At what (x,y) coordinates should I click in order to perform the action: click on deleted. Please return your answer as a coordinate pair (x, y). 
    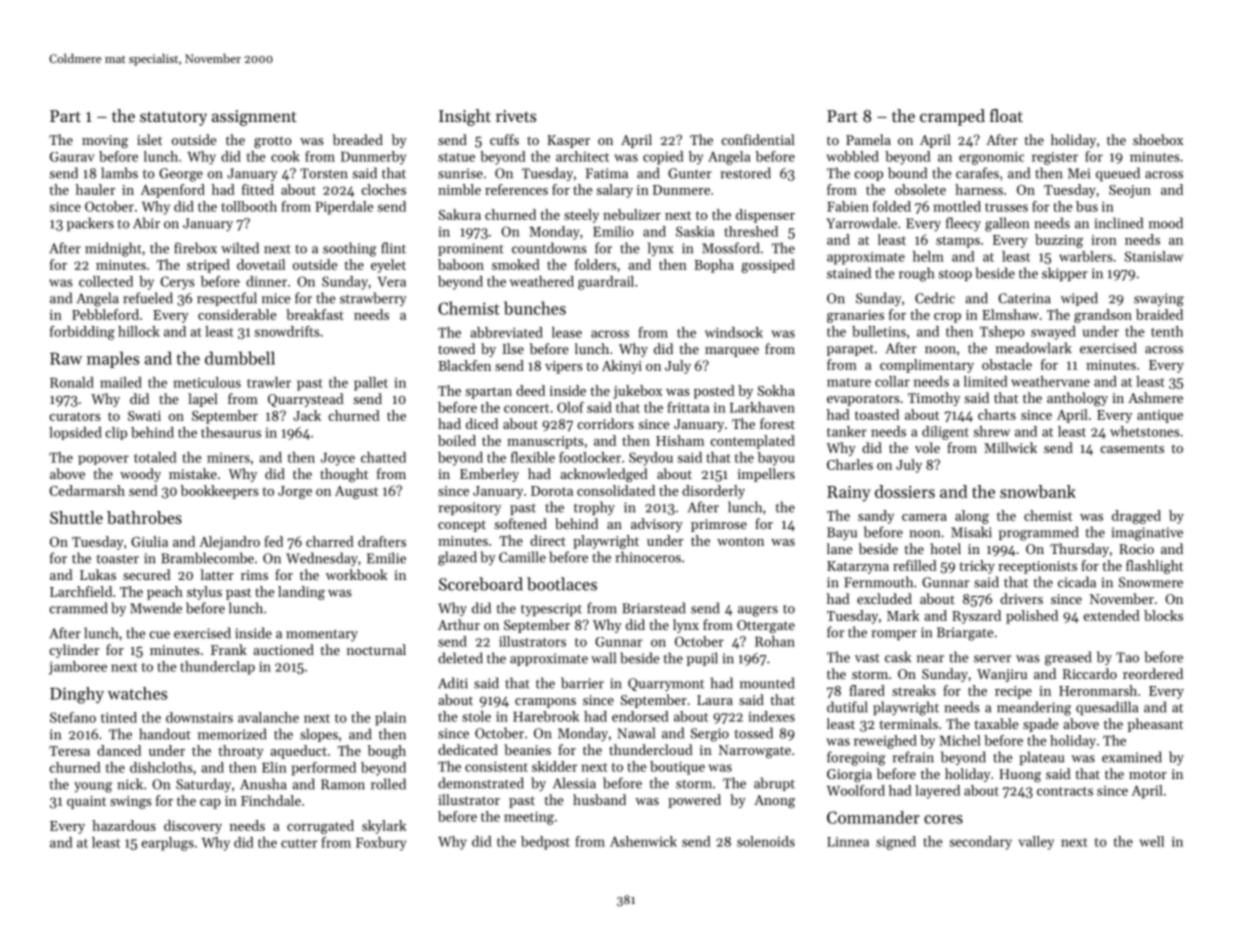
    Looking at the image, I should click on (460, 658).
